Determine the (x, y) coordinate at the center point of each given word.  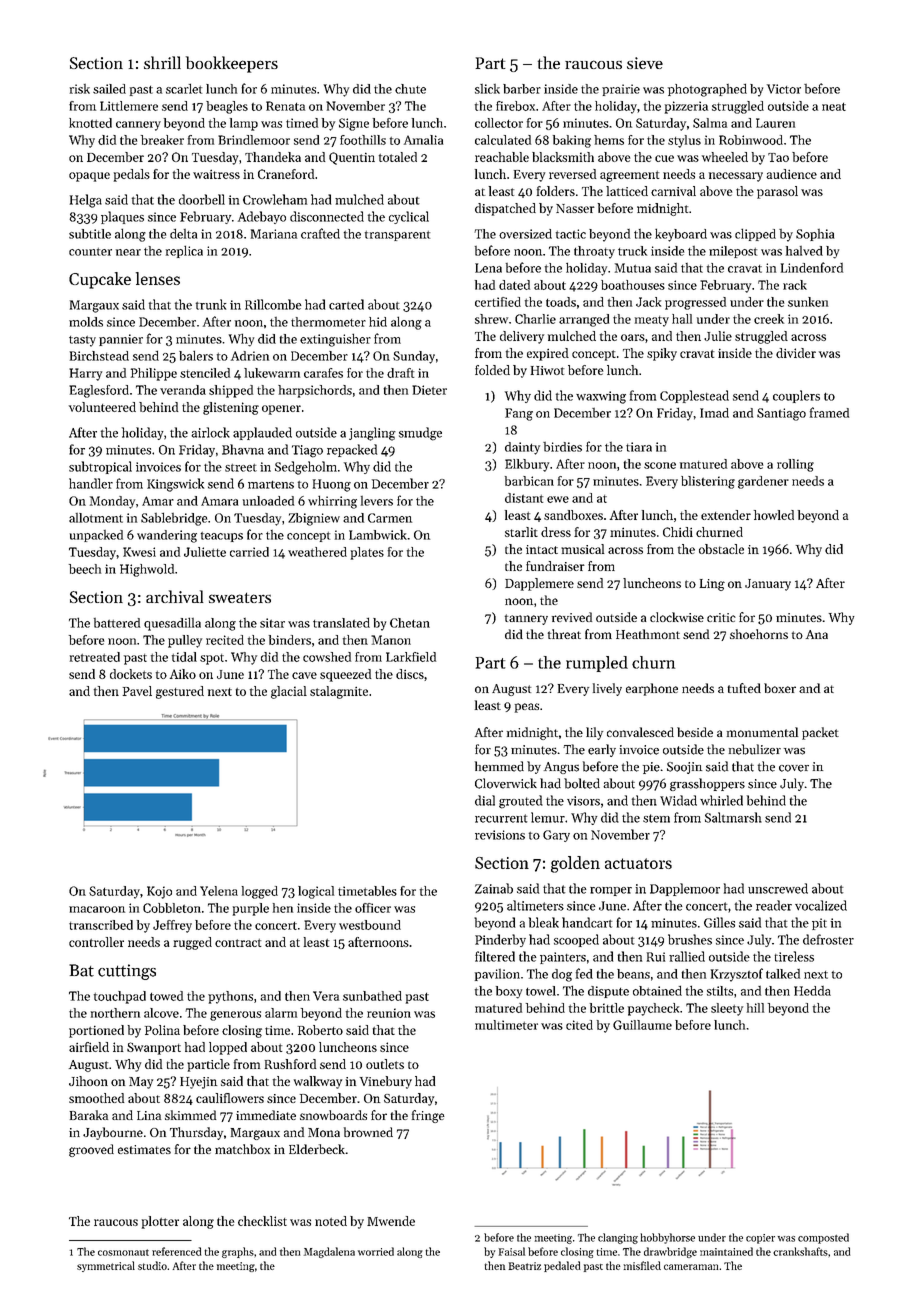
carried (249, 552)
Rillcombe (273, 304)
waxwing (601, 397)
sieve (645, 63)
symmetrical (106, 1266)
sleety (727, 1009)
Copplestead (694, 396)
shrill (162, 62)
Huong (332, 485)
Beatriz (525, 1266)
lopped (228, 1048)
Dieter (429, 390)
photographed (707, 90)
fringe (428, 1116)
